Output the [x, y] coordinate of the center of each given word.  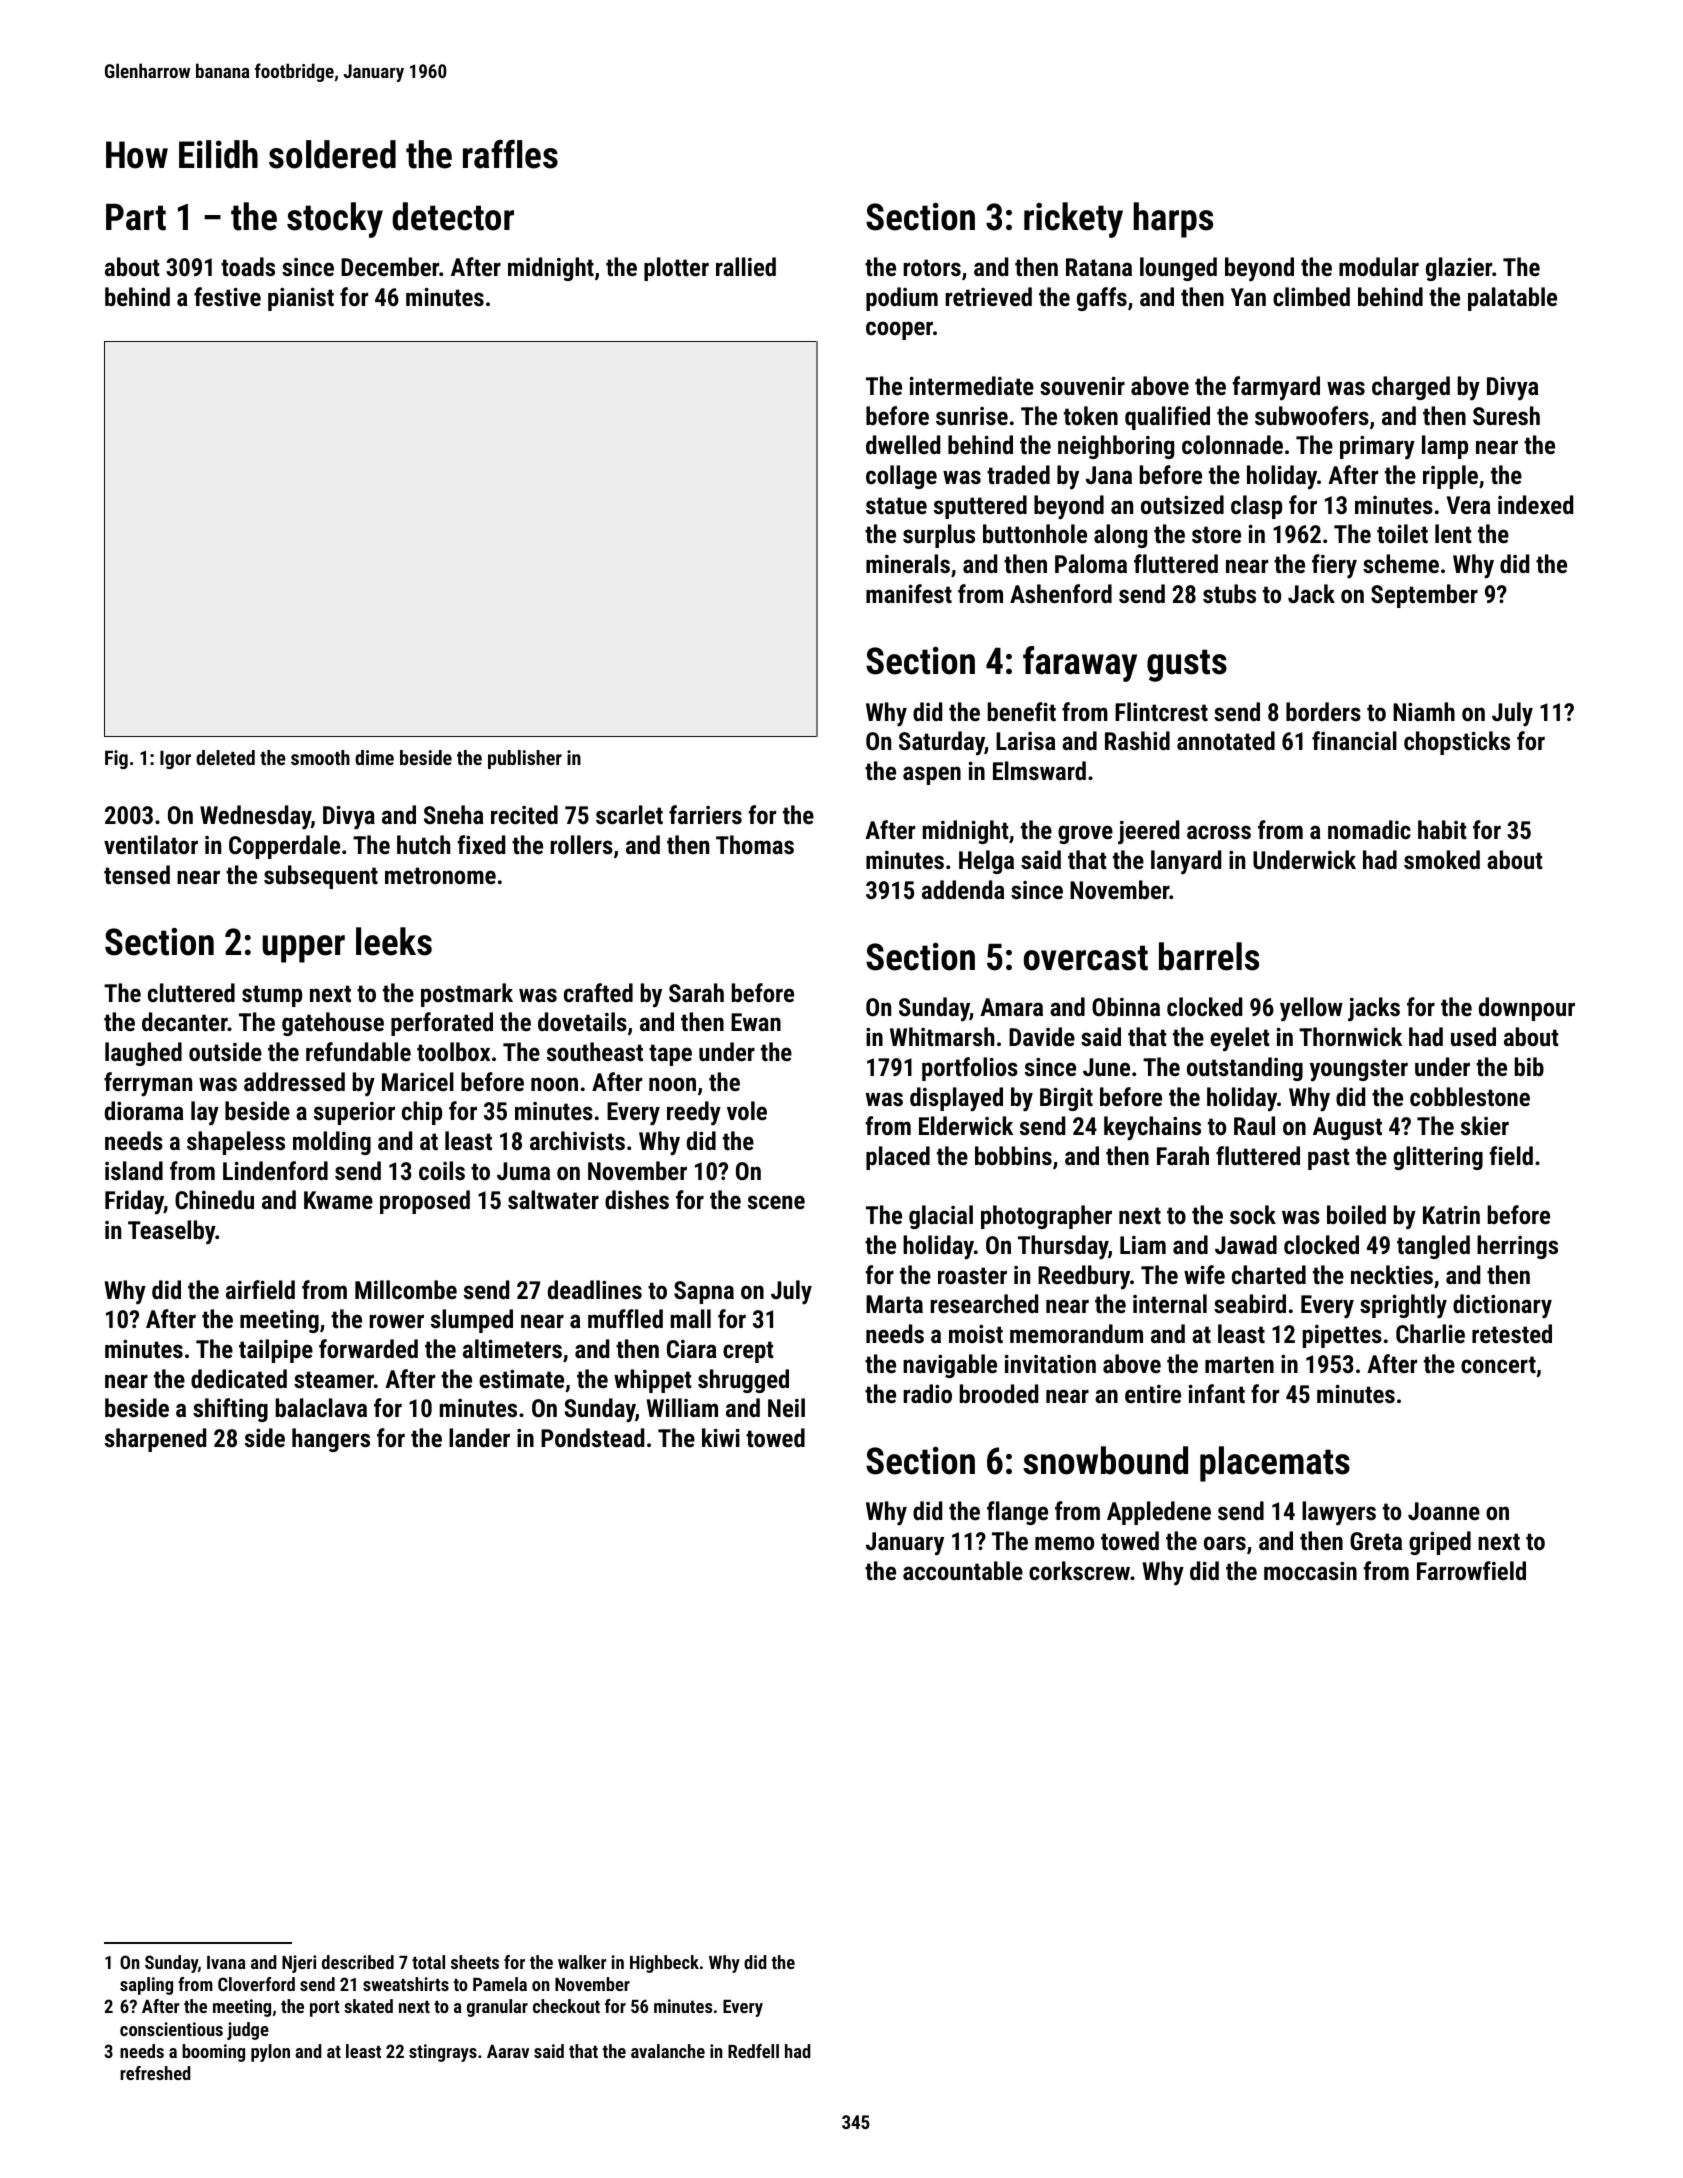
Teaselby [171, 1232]
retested [1512, 1333]
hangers [331, 1440]
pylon [270, 2053]
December [390, 266]
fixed [481, 844]
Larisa [1026, 741]
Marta [894, 1304]
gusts [1187, 665]
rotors [932, 267]
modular [1379, 266]
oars [1225, 1543]
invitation [1050, 1364]
